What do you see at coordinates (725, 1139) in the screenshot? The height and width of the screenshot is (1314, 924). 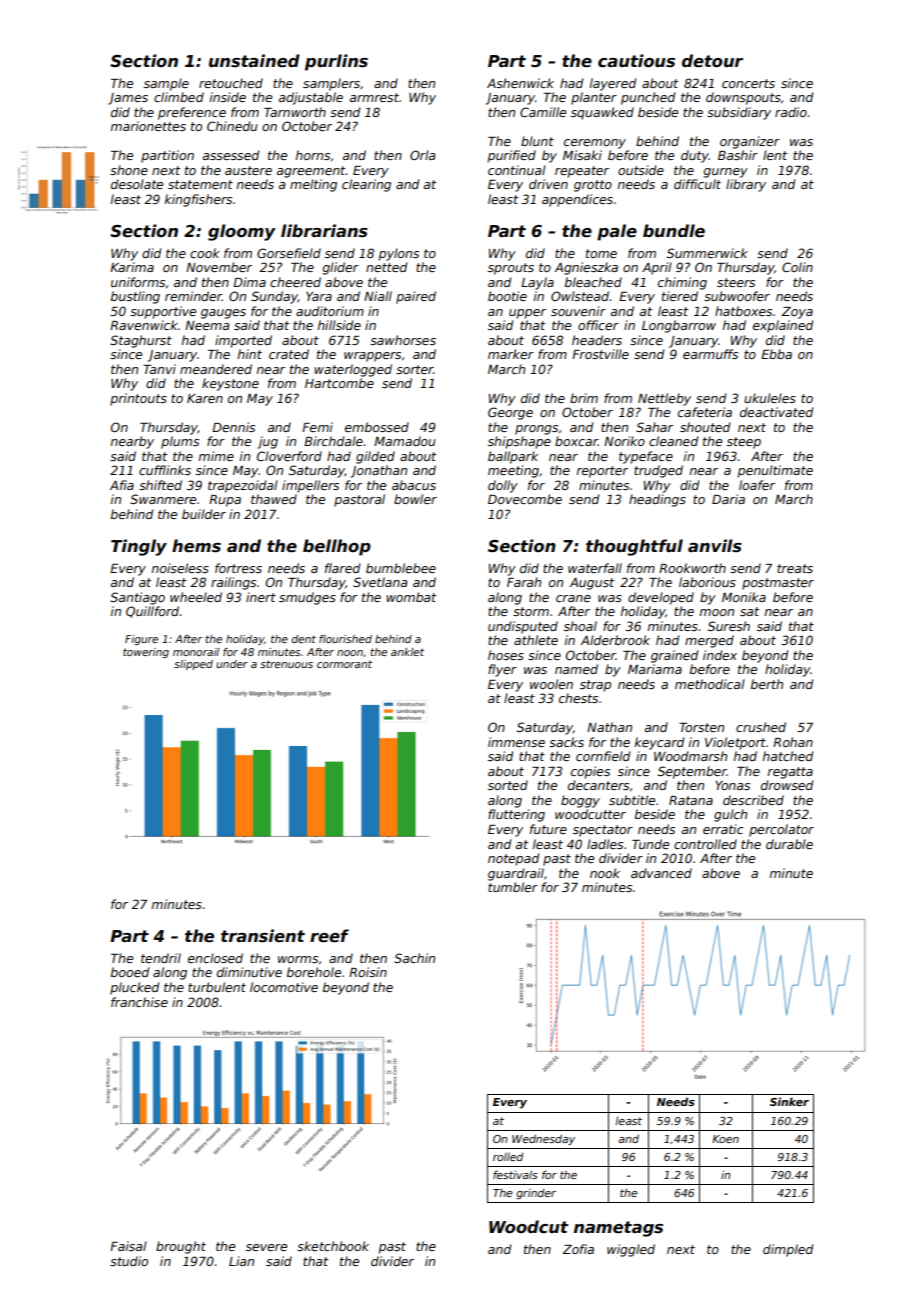 I see `Koen` at bounding box center [725, 1139].
